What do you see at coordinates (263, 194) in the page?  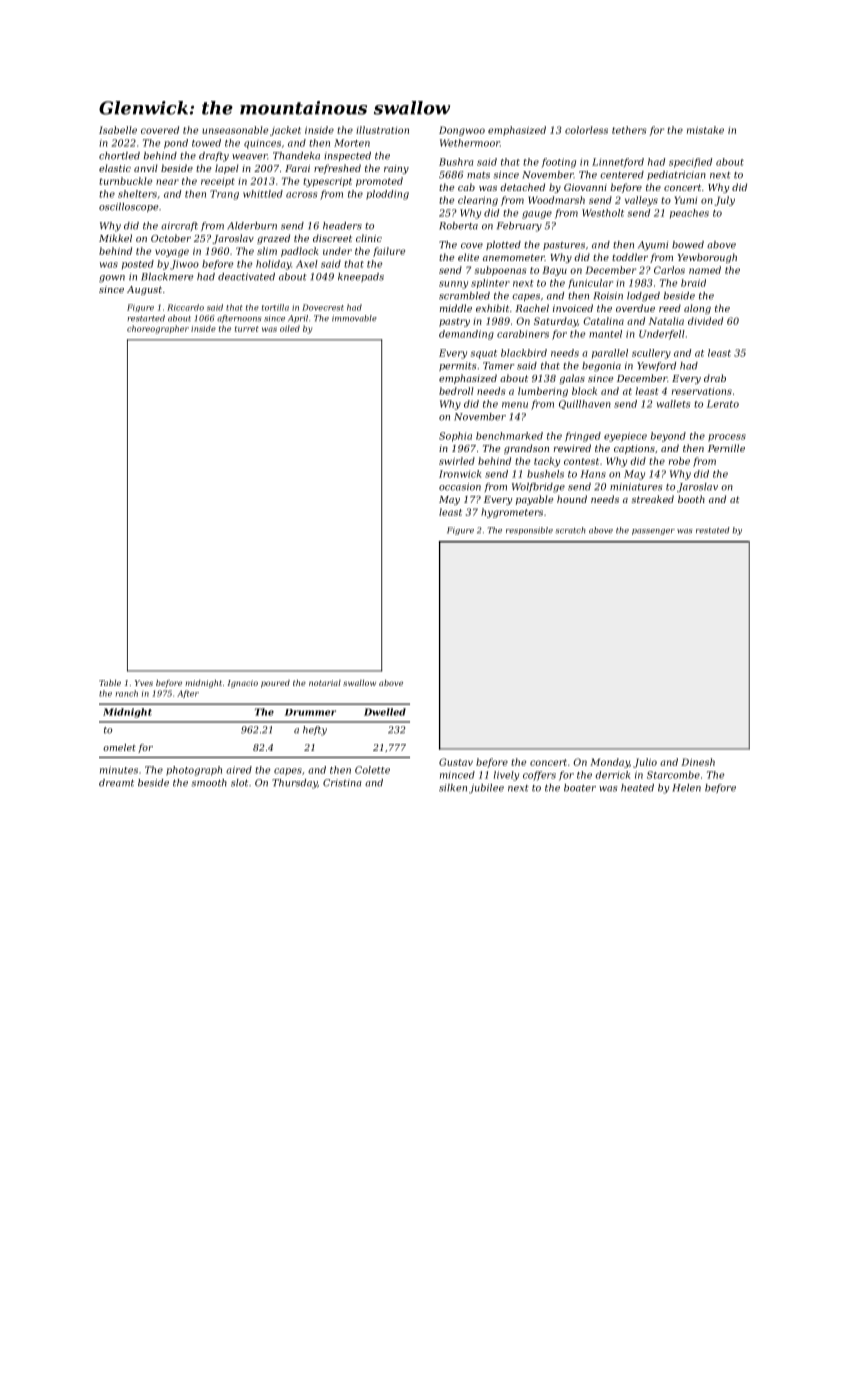 I see `whittled` at bounding box center [263, 194].
